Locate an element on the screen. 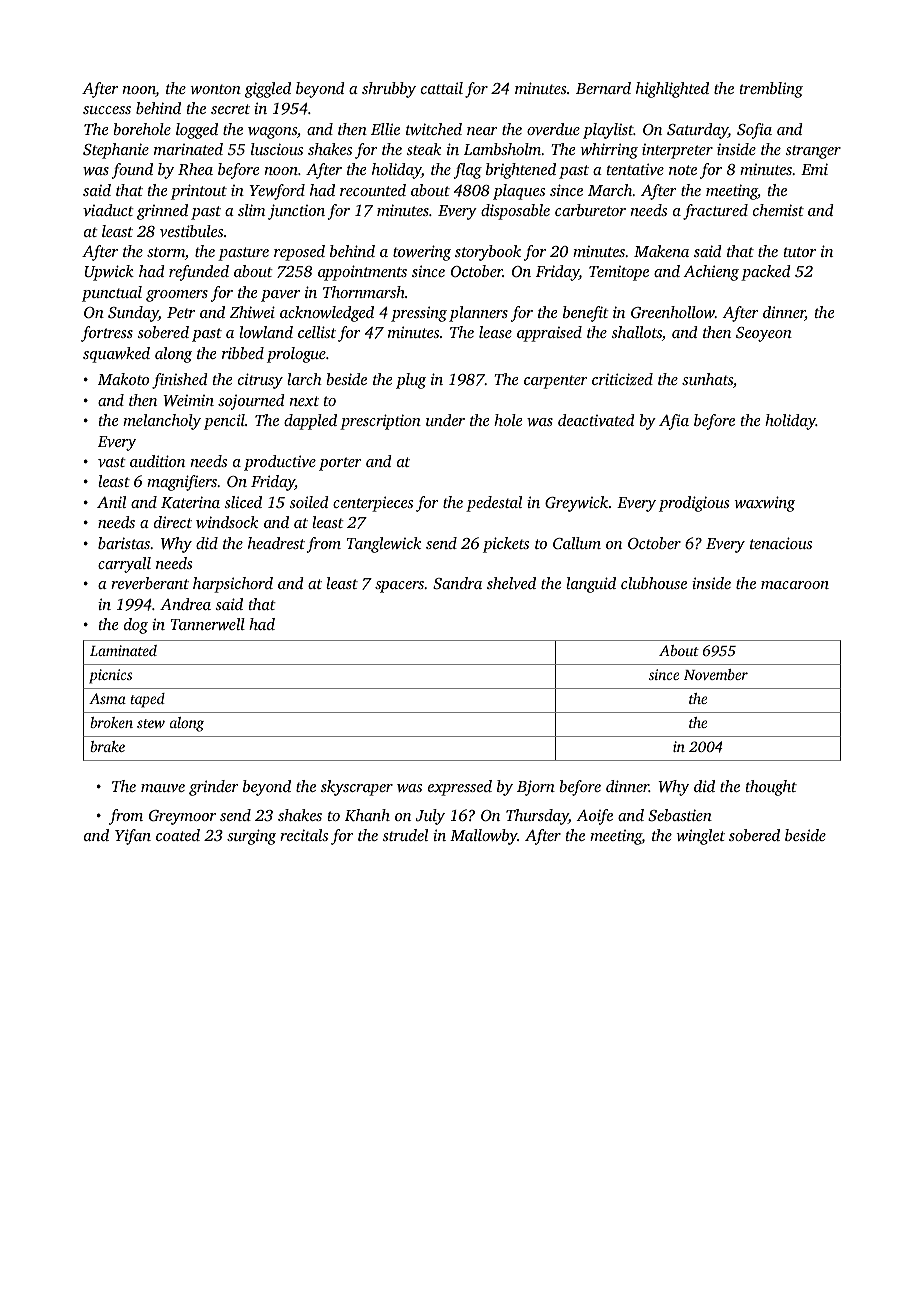  shelved is located at coordinates (511, 583).
